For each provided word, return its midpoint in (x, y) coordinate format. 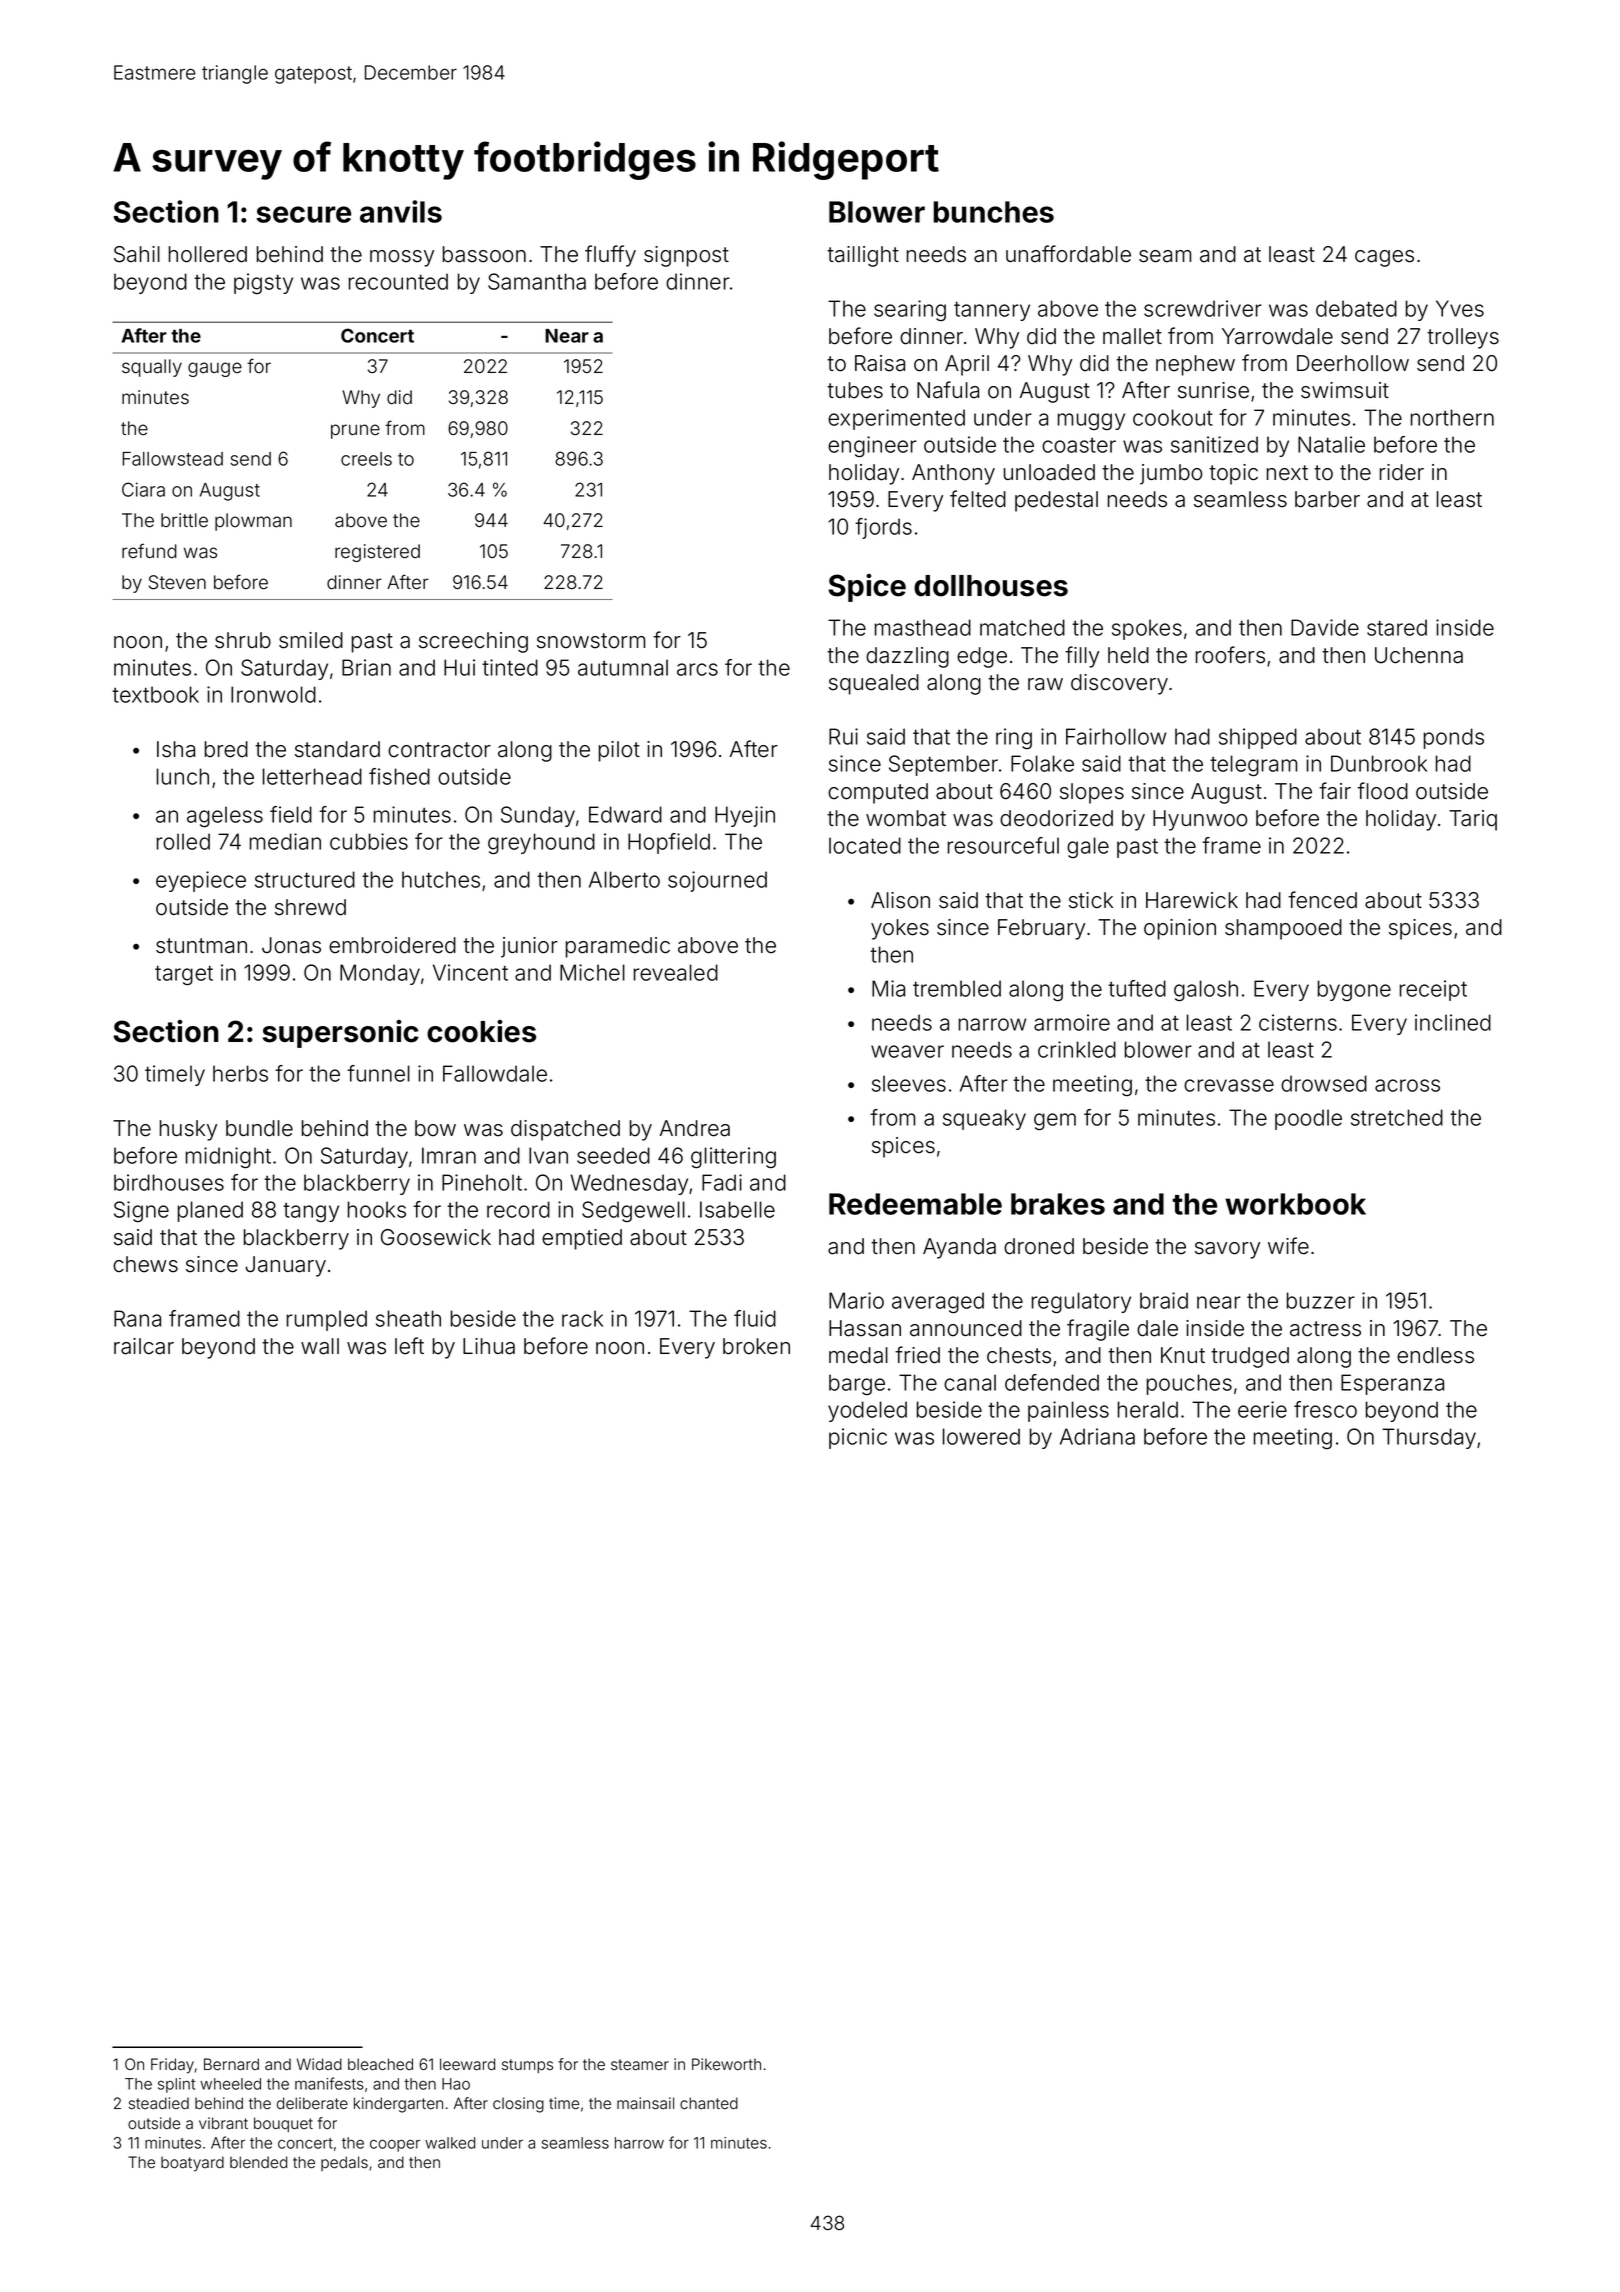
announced (966, 1328)
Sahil (137, 254)
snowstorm (591, 641)
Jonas (291, 945)
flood (1382, 791)
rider (1402, 472)
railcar (144, 1346)
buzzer (1321, 1300)
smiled (311, 640)
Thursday (1429, 1438)
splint (176, 2085)
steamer (640, 2065)
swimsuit (1345, 390)
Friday (172, 2066)
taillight (863, 256)
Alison (900, 900)
